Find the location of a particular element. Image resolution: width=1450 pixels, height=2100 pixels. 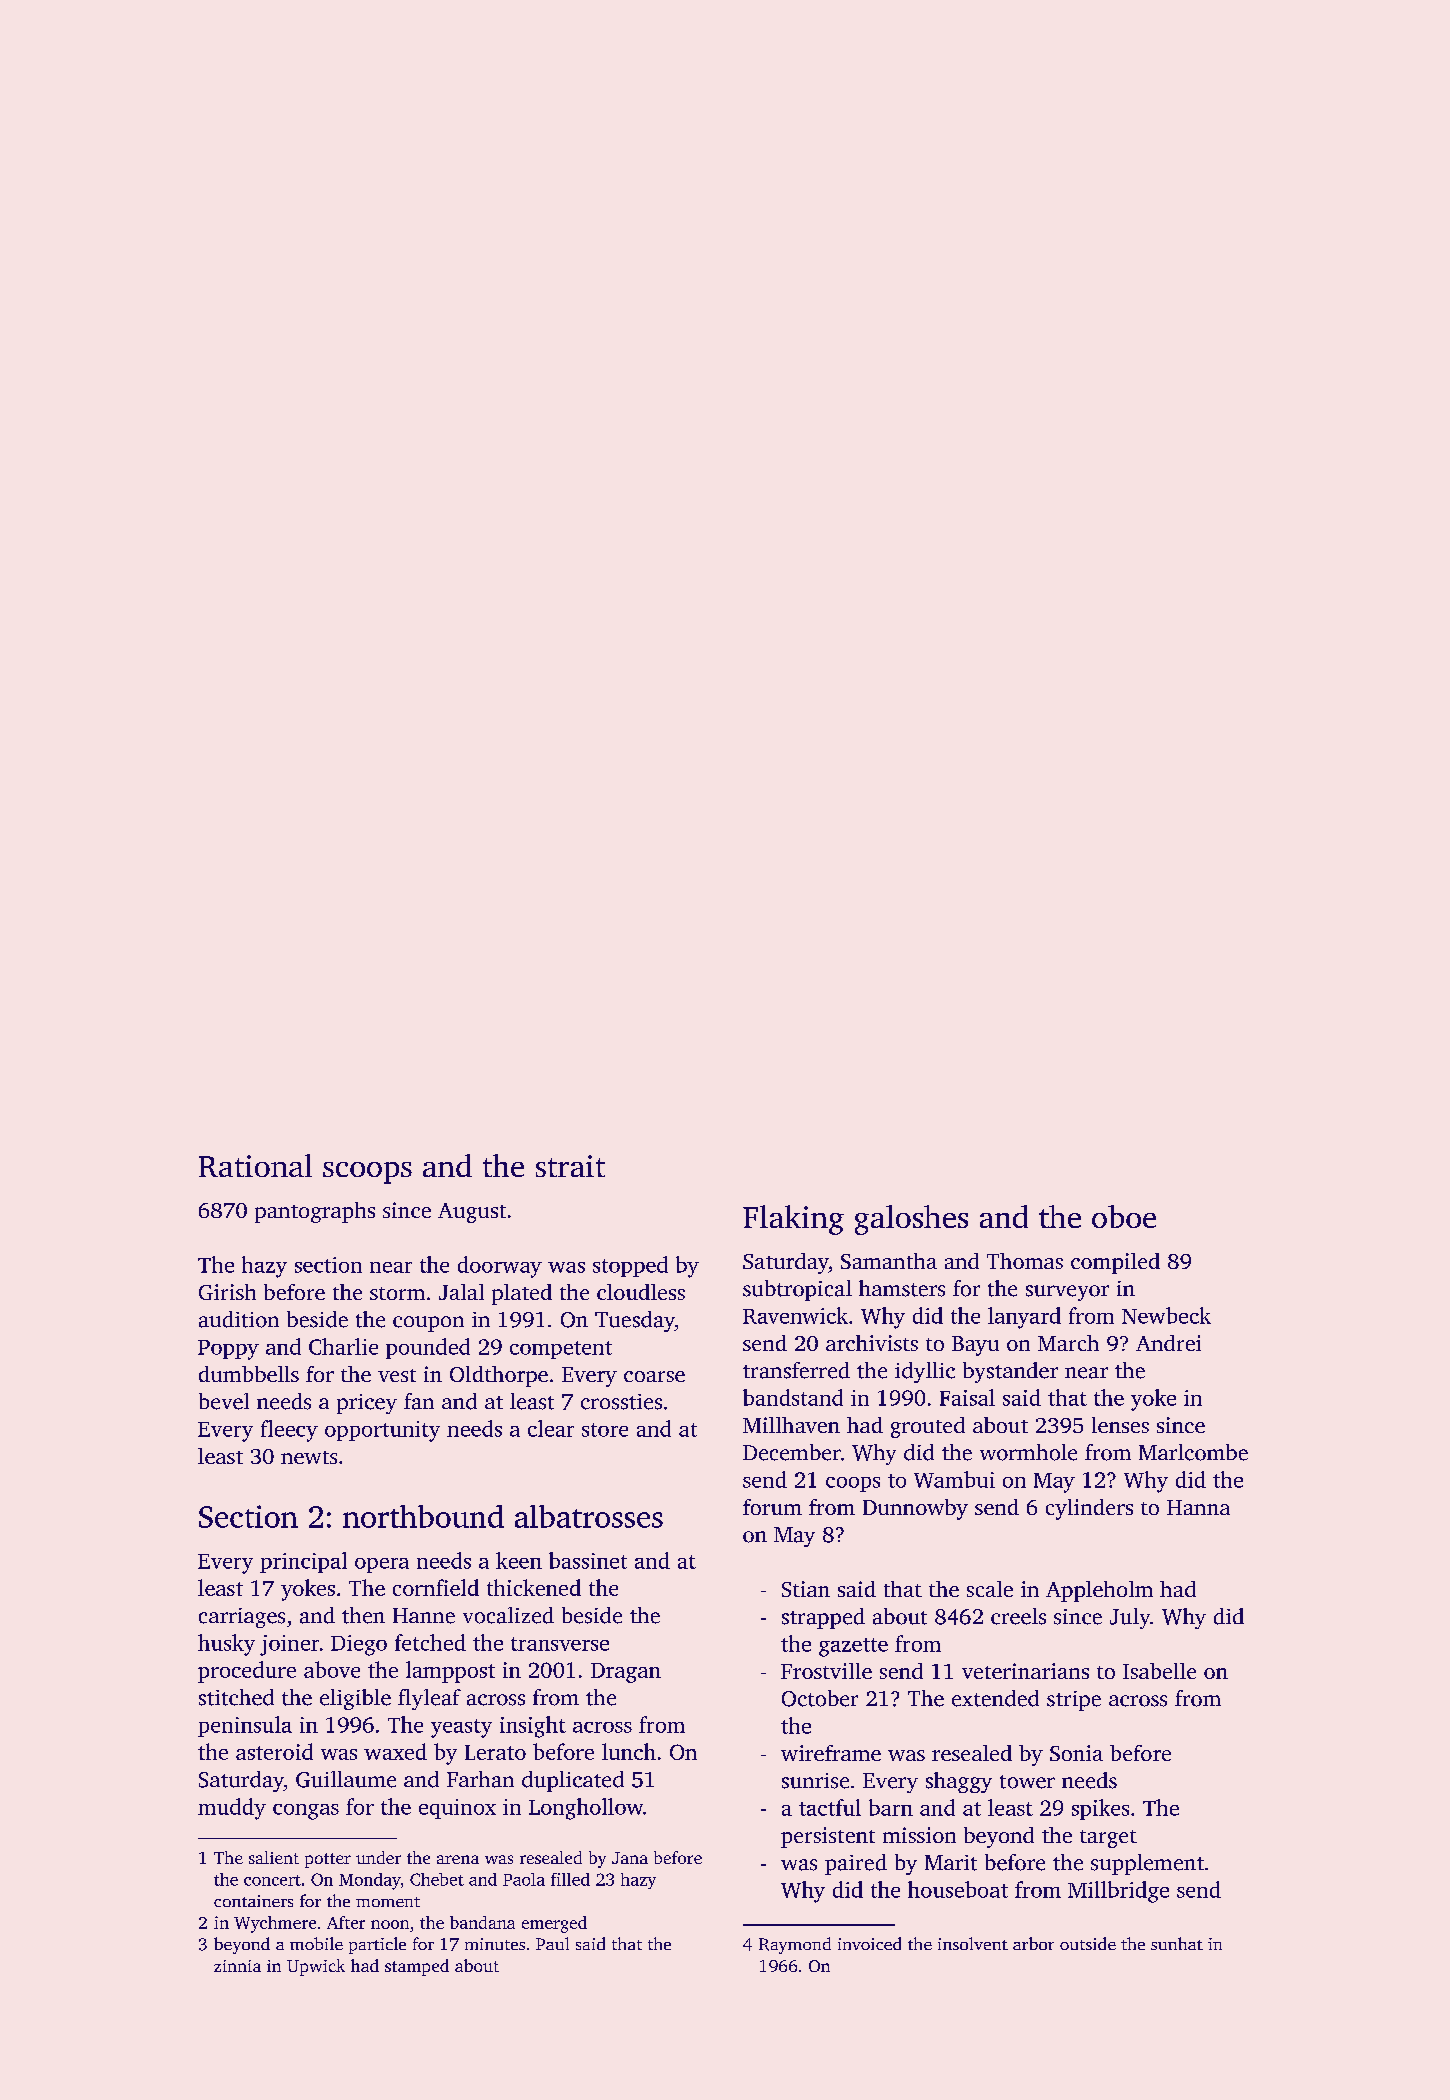

lenses is located at coordinates (1120, 1425).
